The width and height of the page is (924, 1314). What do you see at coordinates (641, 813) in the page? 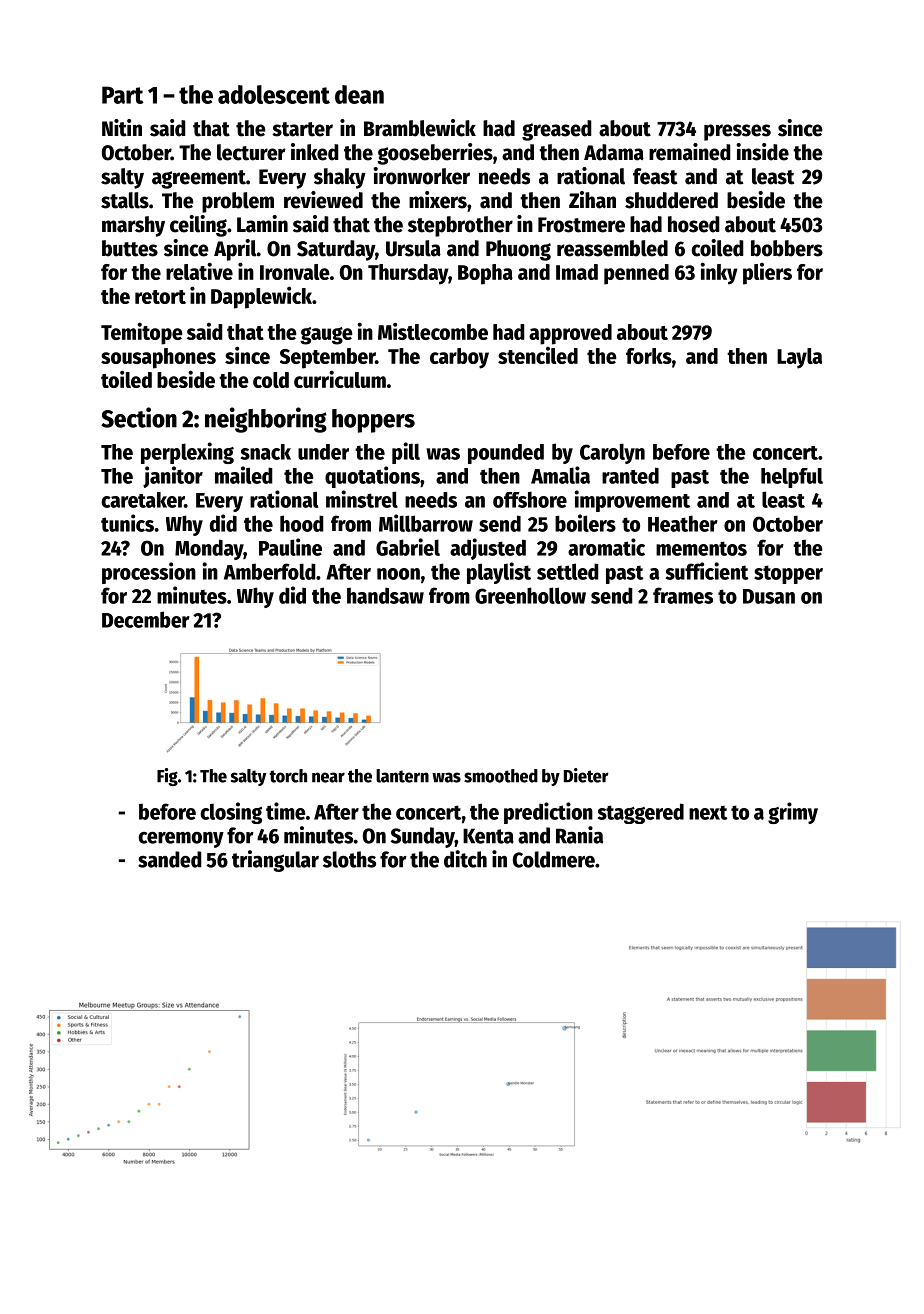
I see `staggered` at bounding box center [641, 813].
